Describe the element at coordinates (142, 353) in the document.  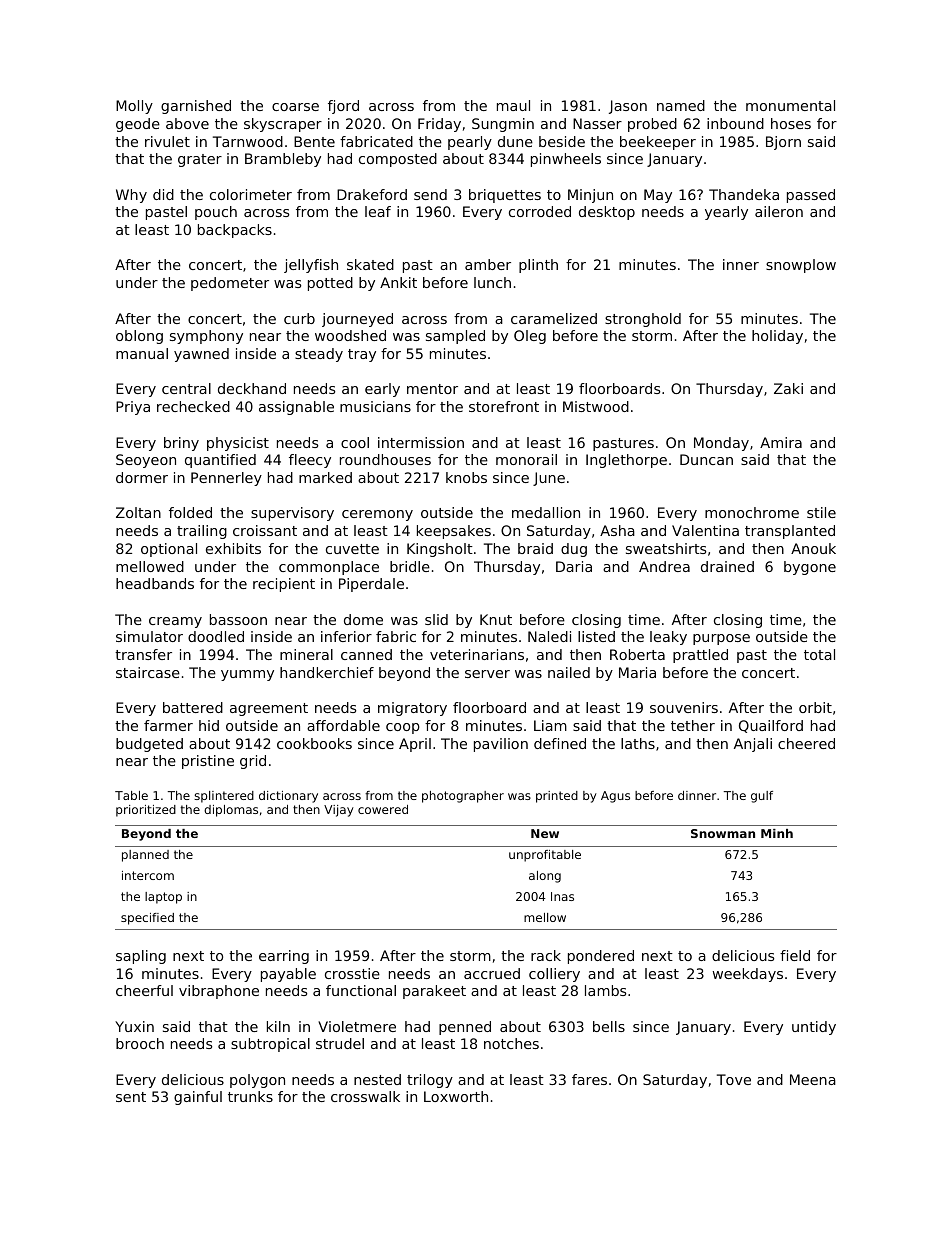
I see `manual` at that location.
